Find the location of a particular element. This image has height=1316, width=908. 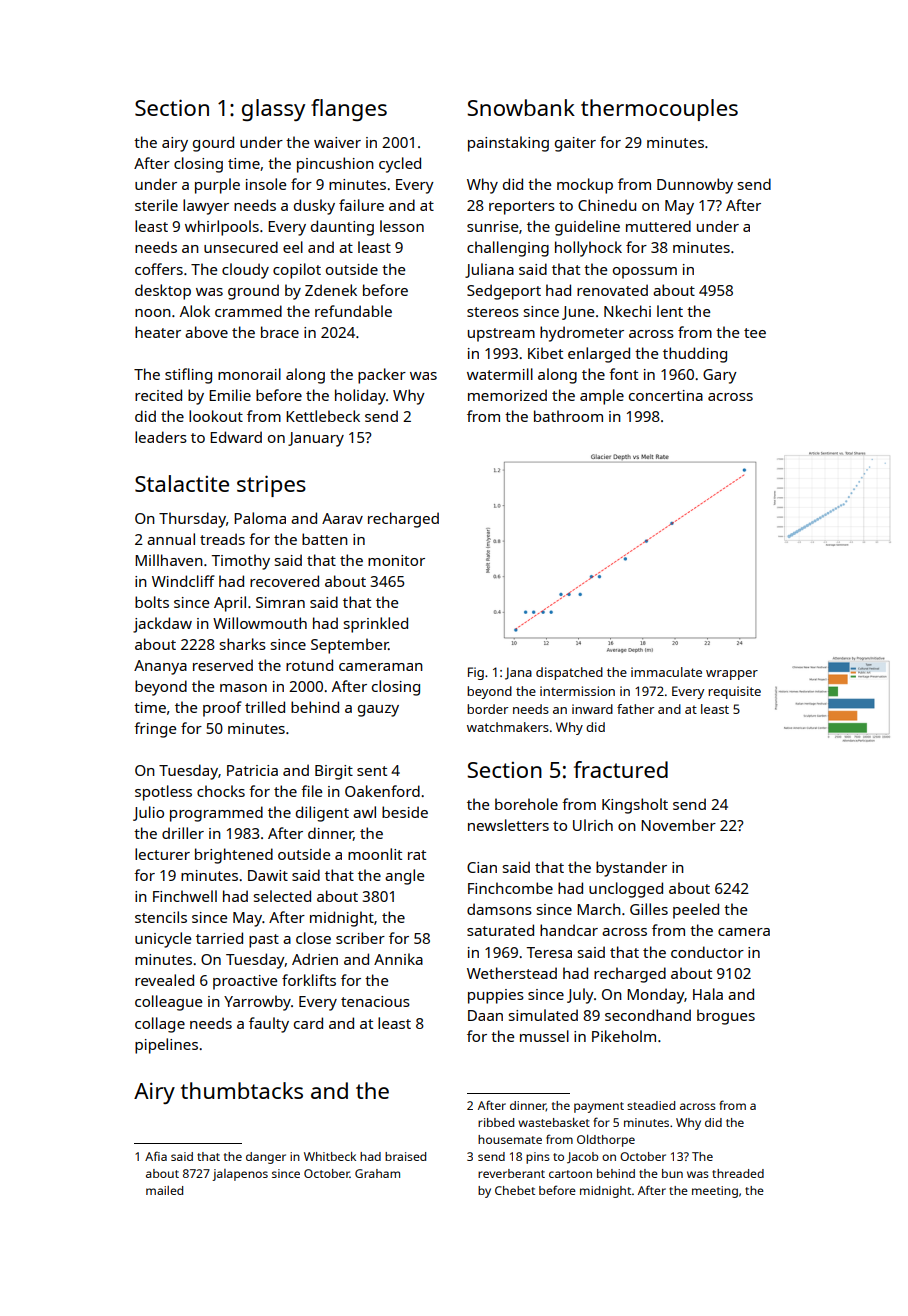

requisite is located at coordinates (734, 692).
